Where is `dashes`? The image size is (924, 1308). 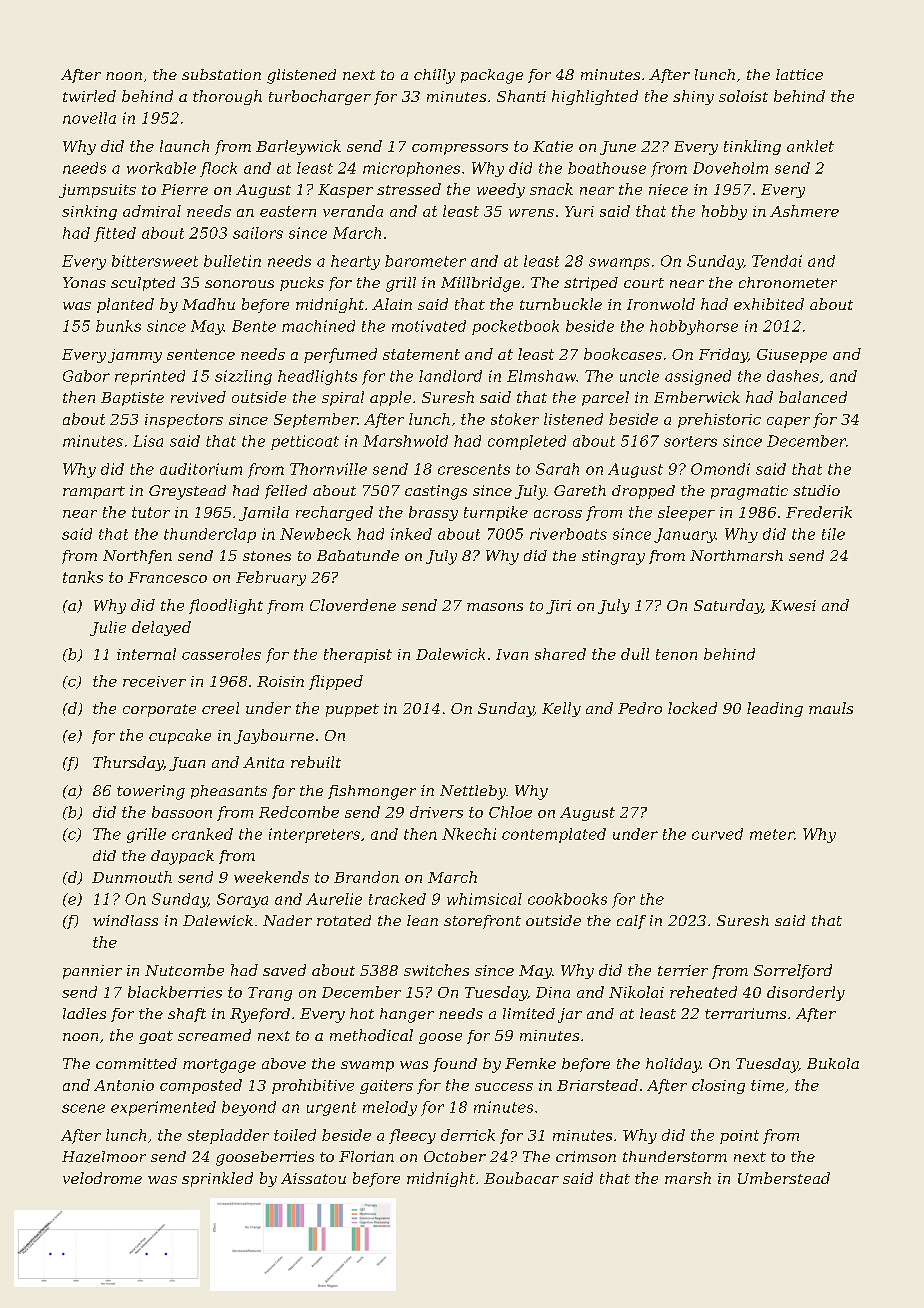 dashes is located at coordinates (793, 376).
